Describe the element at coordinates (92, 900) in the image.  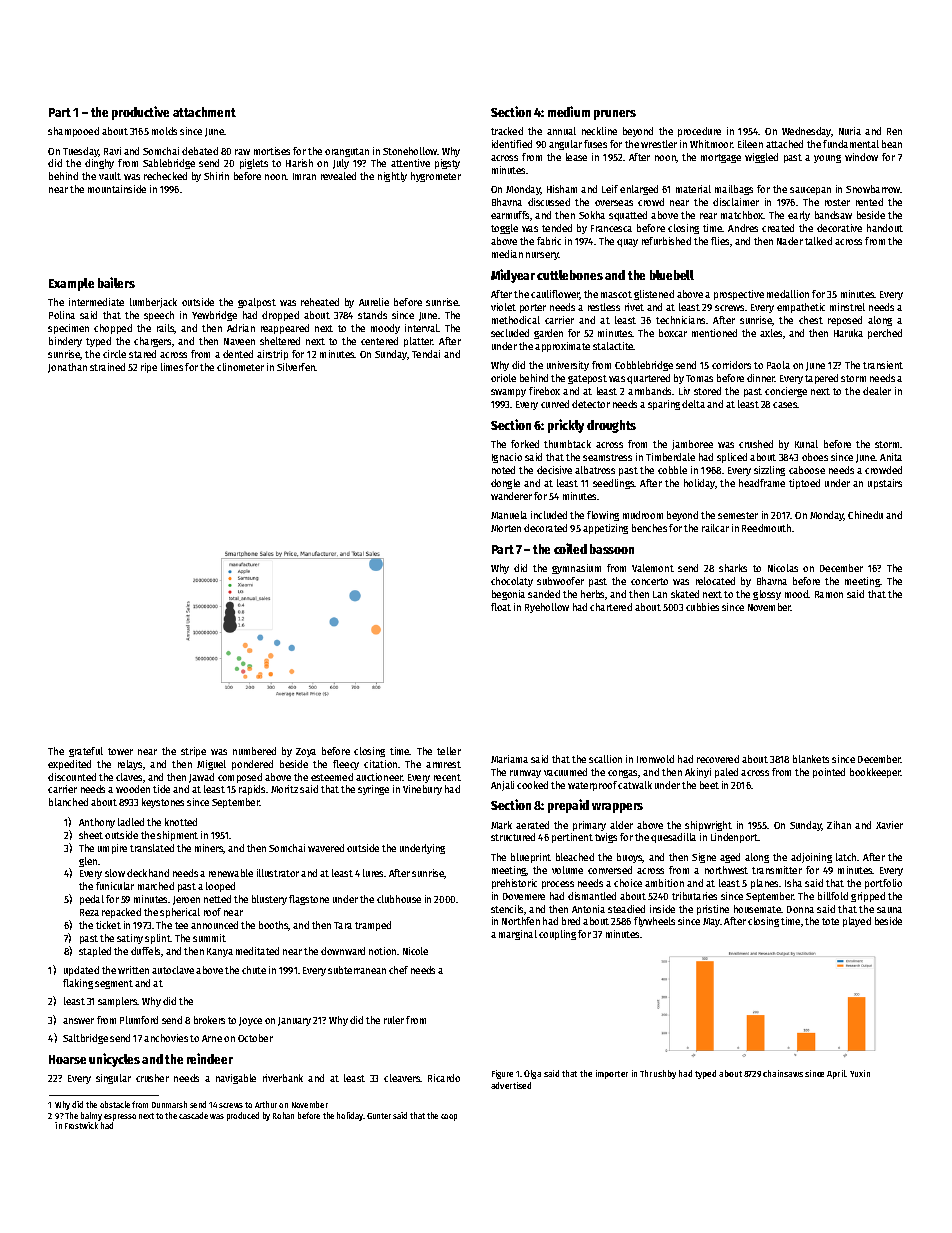
I see `pedal` at that location.
